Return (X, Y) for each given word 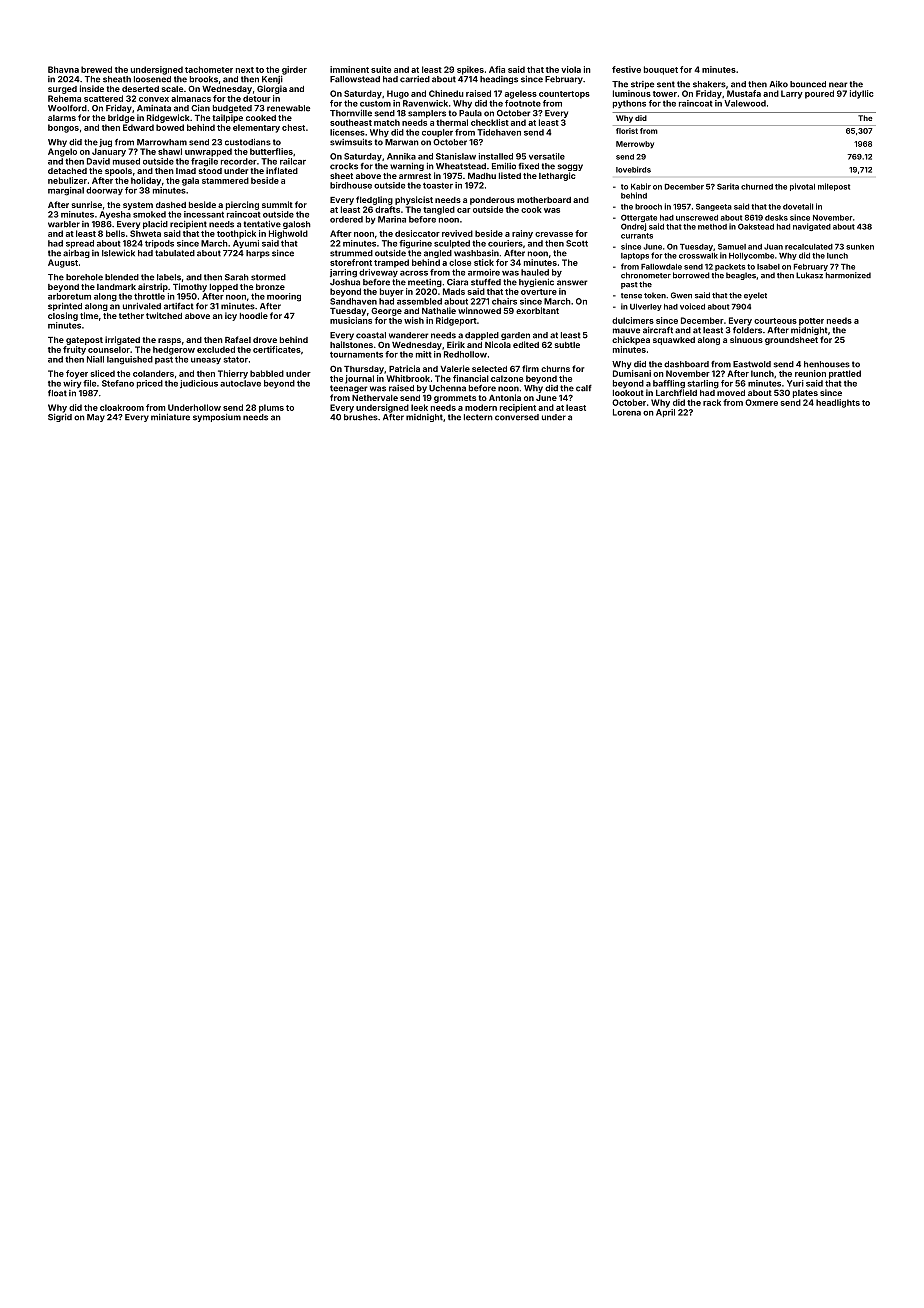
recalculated (809, 247)
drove (265, 340)
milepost (834, 187)
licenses (347, 132)
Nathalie (439, 310)
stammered (225, 180)
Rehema (64, 98)
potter (811, 322)
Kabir (641, 186)
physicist (414, 200)
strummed (351, 253)
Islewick (118, 253)
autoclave (240, 383)
